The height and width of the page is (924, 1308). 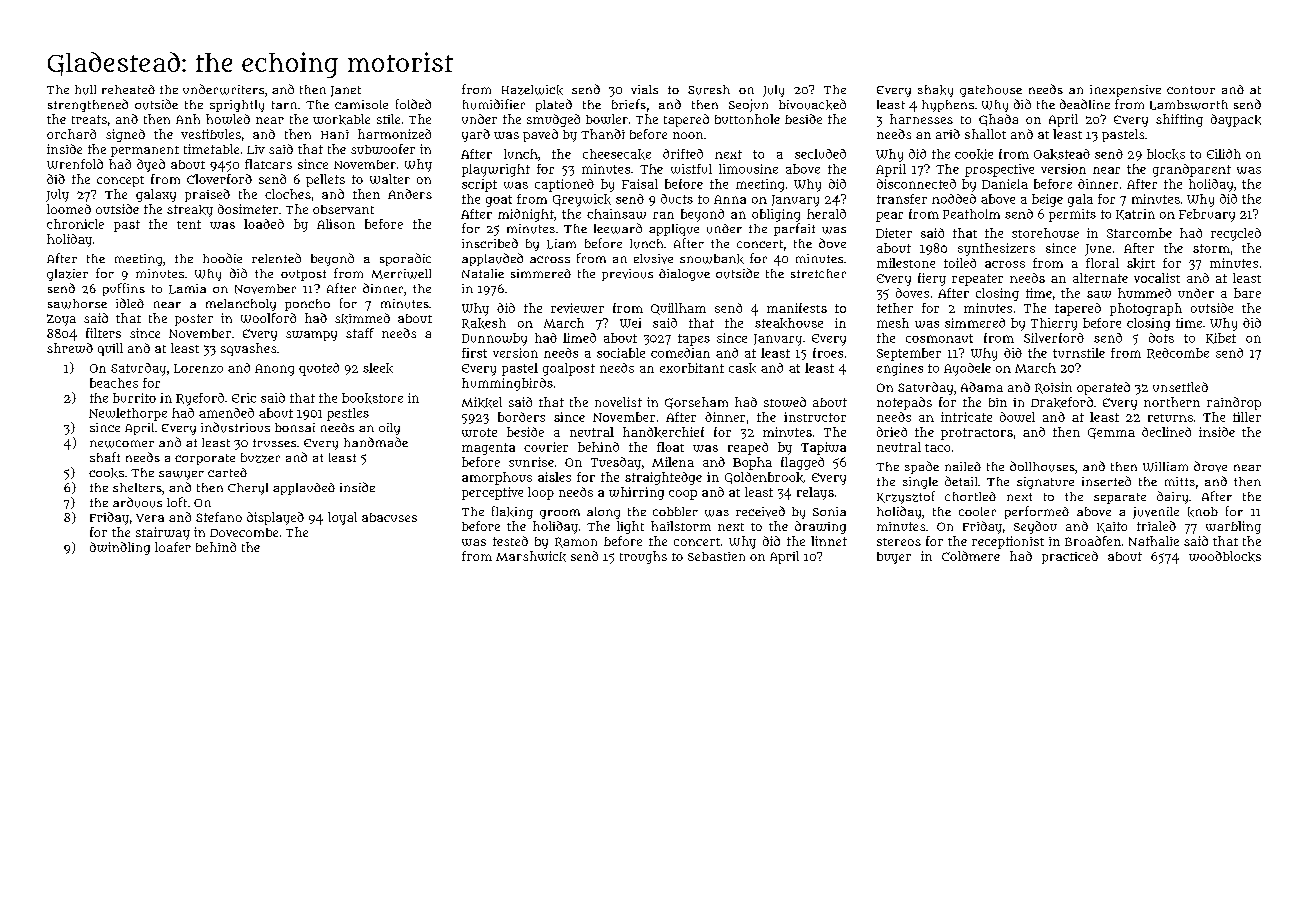 I want to click on reheated, so click(x=128, y=89).
